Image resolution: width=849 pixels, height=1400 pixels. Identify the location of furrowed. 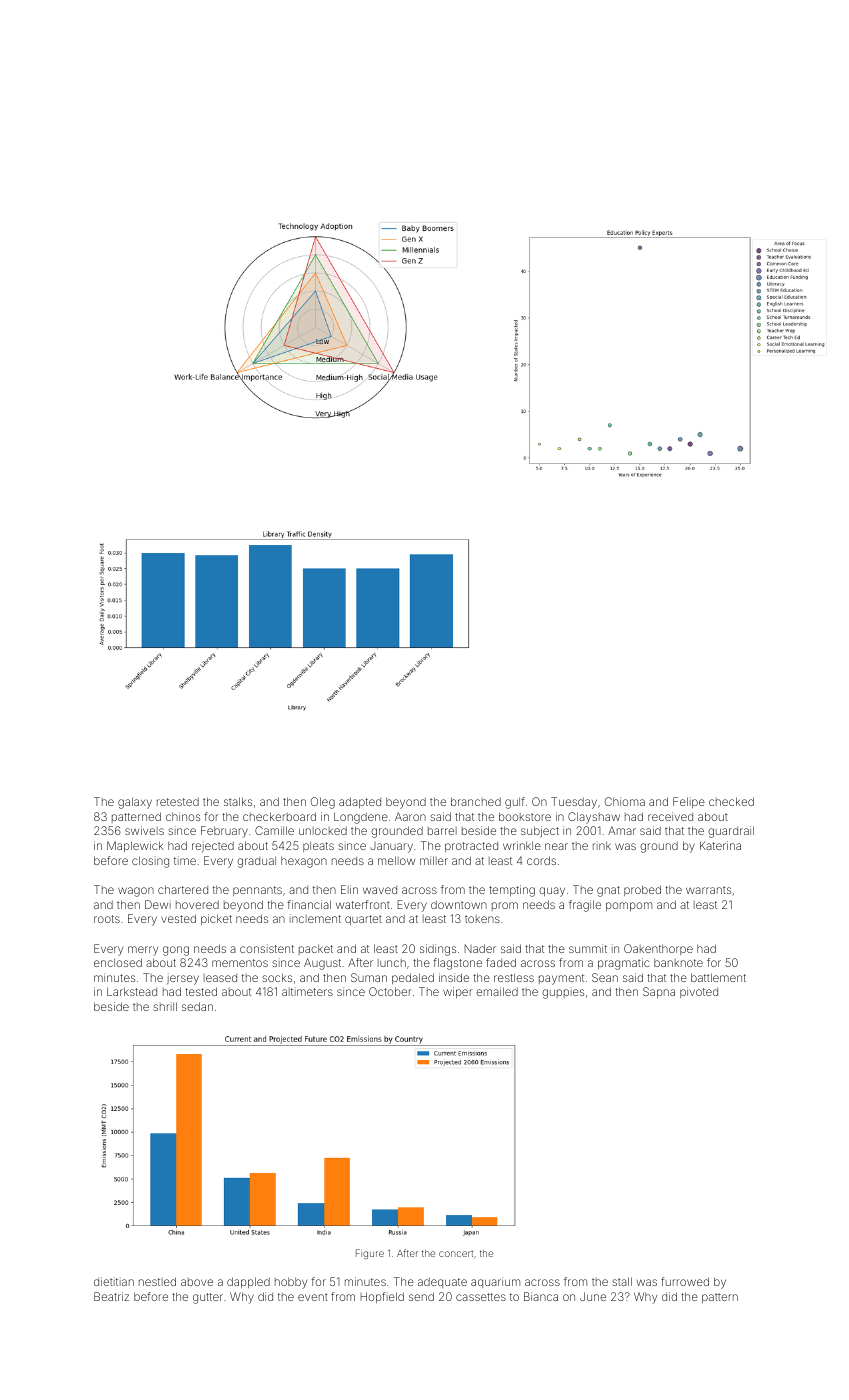
(685, 1281).
